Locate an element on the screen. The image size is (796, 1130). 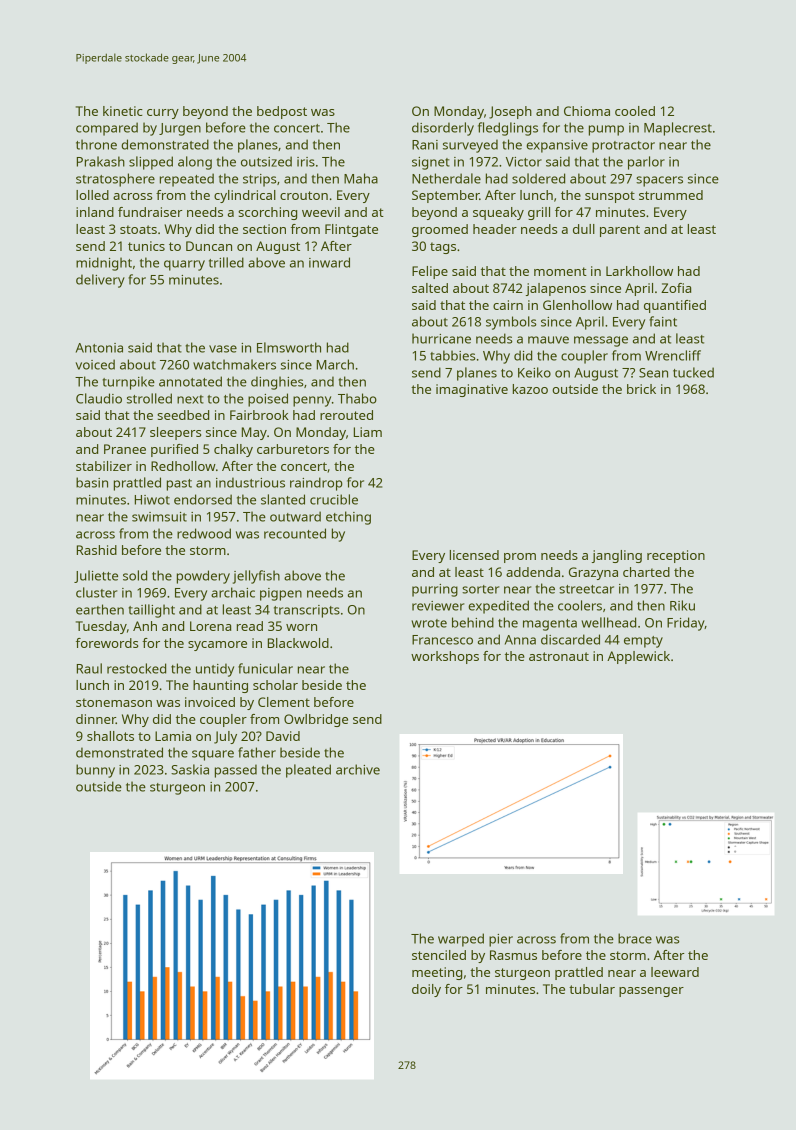
header is located at coordinates (495, 229).
